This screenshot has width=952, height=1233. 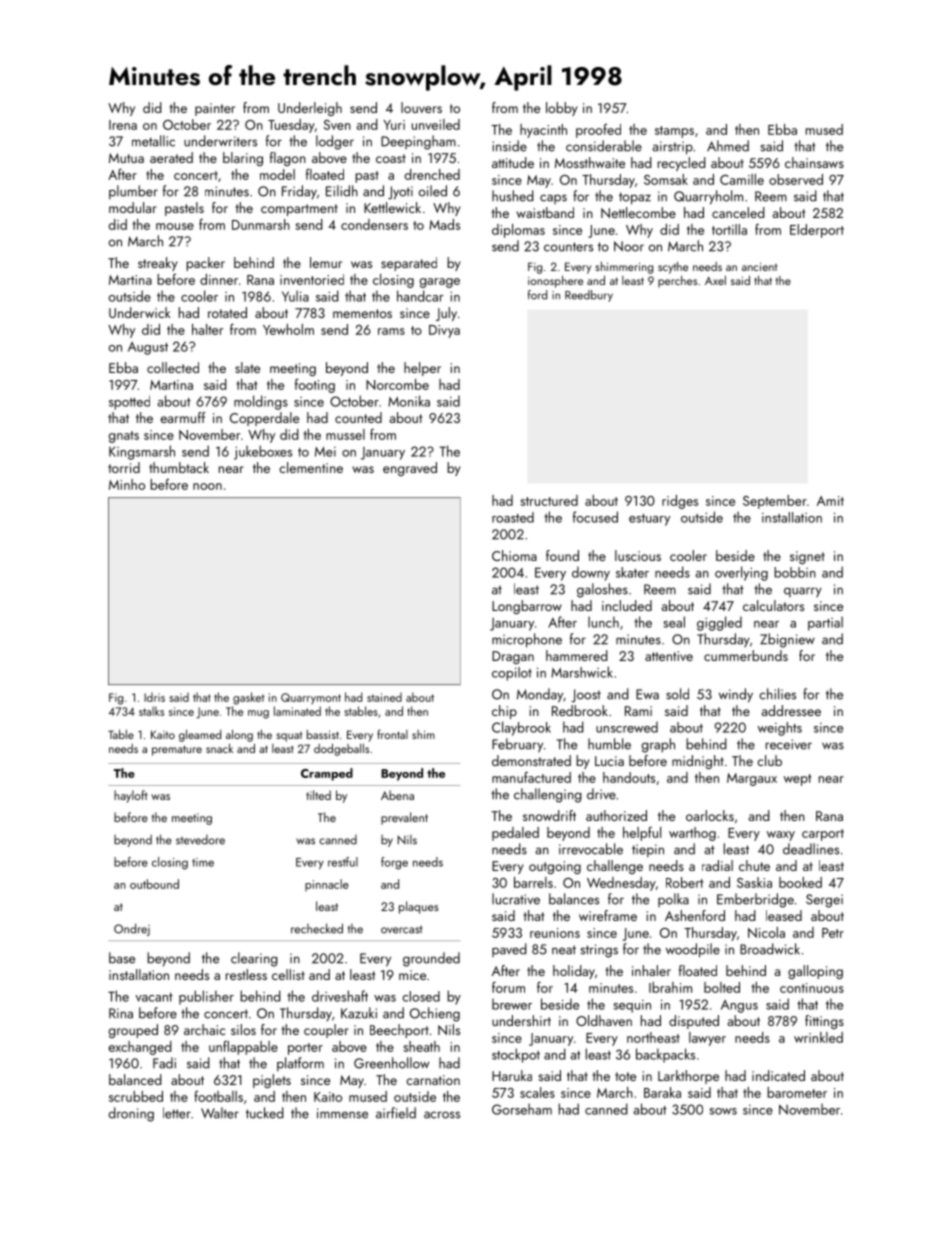 What do you see at coordinates (682, 164) in the screenshot?
I see `recycled` at bounding box center [682, 164].
